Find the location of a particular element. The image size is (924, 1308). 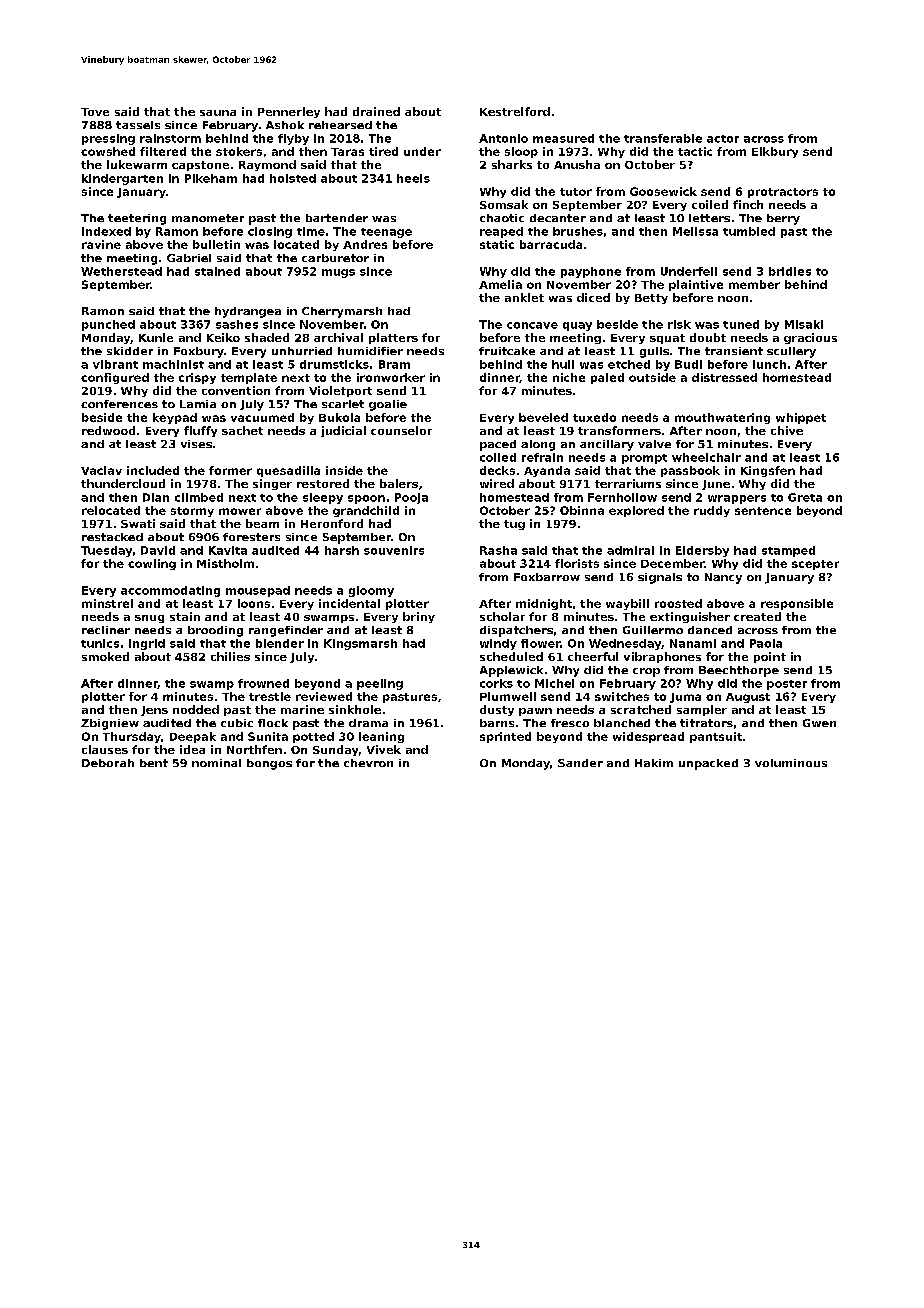

terrariums is located at coordinates (628, 483).
